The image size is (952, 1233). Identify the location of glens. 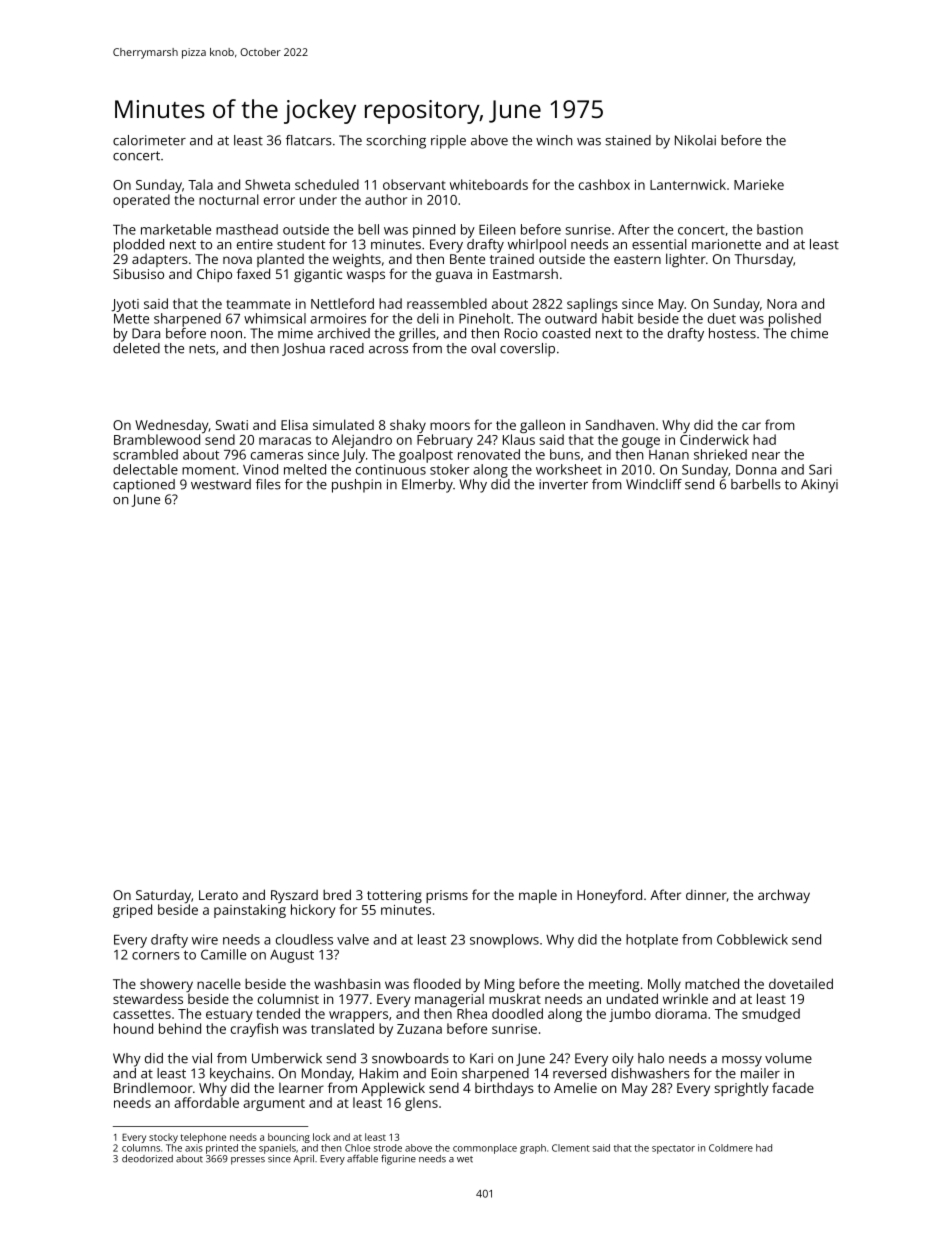
(421, 1104).
